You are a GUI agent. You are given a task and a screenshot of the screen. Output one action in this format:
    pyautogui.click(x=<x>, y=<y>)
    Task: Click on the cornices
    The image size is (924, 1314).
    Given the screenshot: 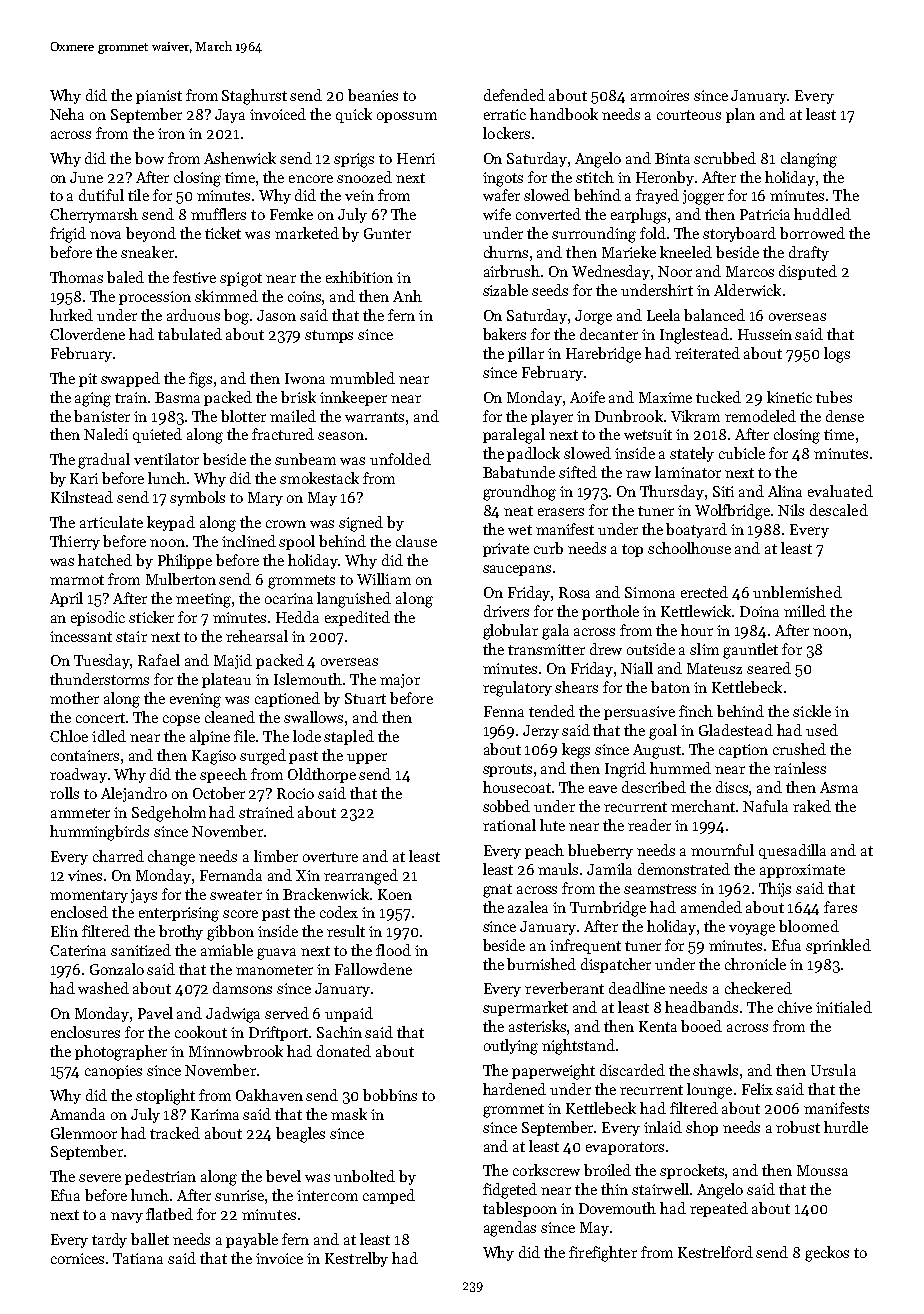 What is the action you would take?
    pyautogui.click(x=77, y=1258)
